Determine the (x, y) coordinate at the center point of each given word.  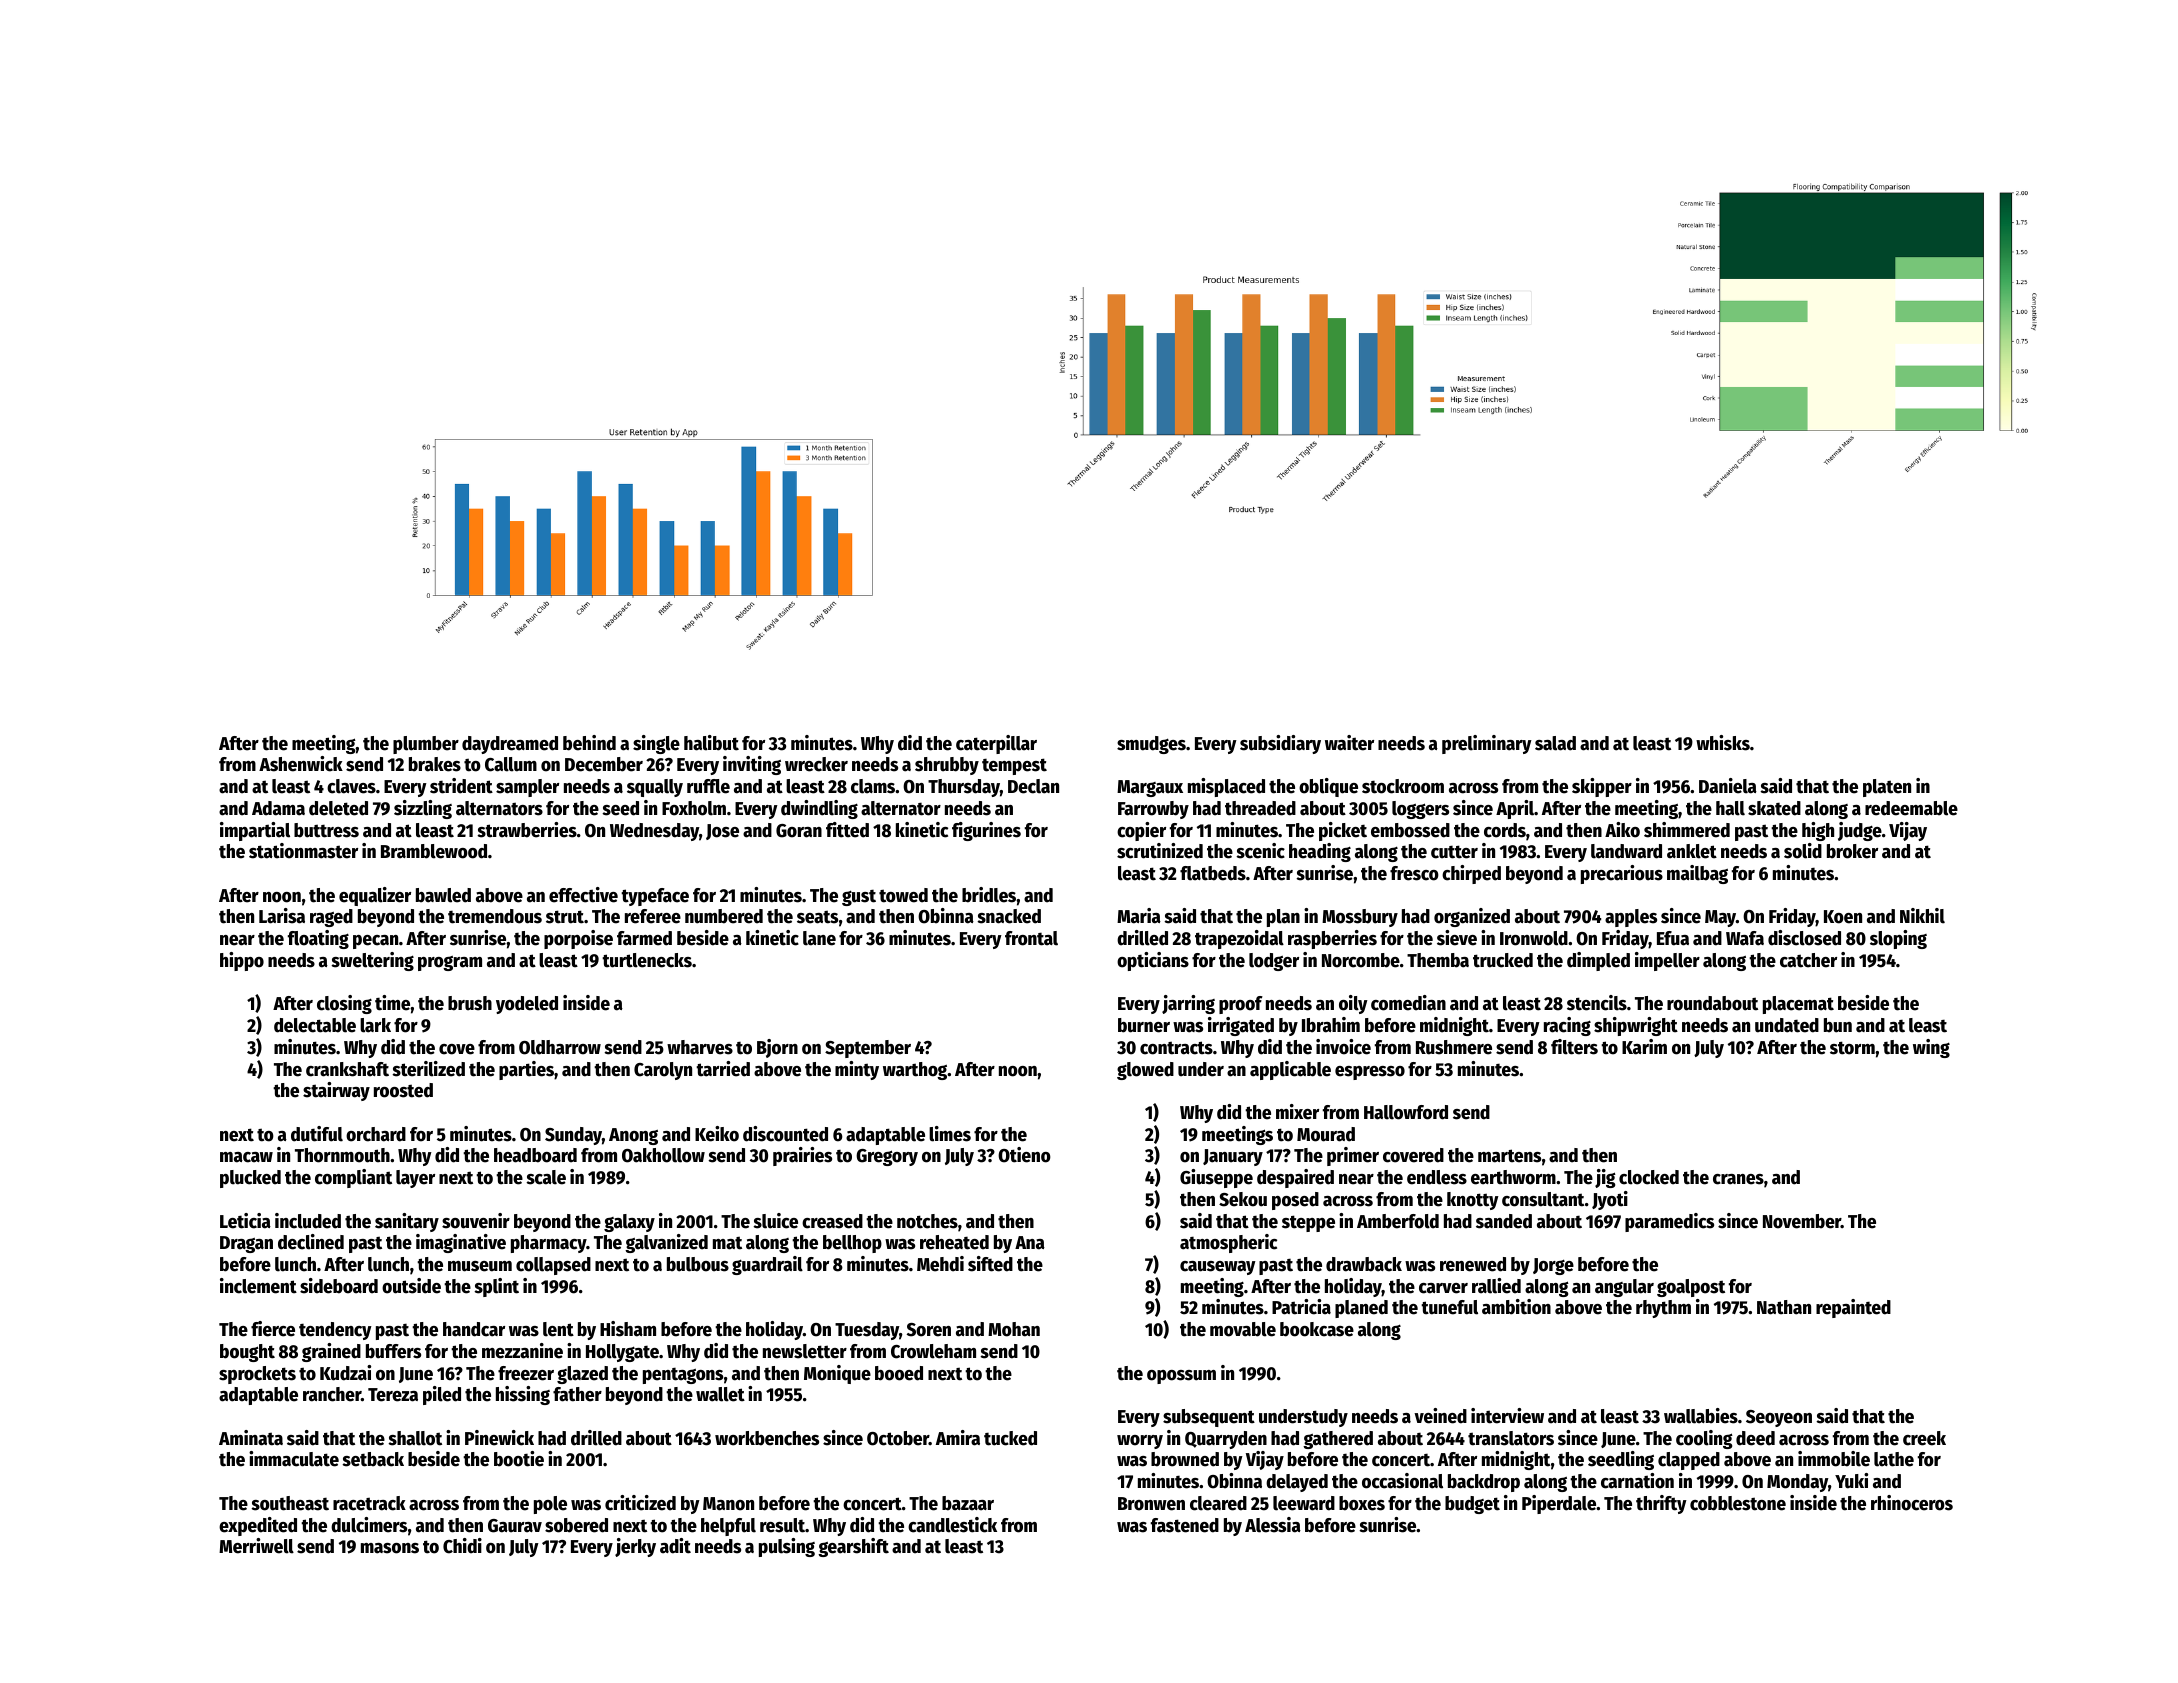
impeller (1667, 961)
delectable (315, 1025)
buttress (326, 830)
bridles (989, 895)
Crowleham (933, 1351)
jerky (635, 1547)
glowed (1145, 1071)
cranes (1738, 1179)
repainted (1853, 1308)
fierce (273, 1329)
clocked (1649, 1177)
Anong (633, 1136)
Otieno (1024, 1155)
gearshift (853, 1547)
